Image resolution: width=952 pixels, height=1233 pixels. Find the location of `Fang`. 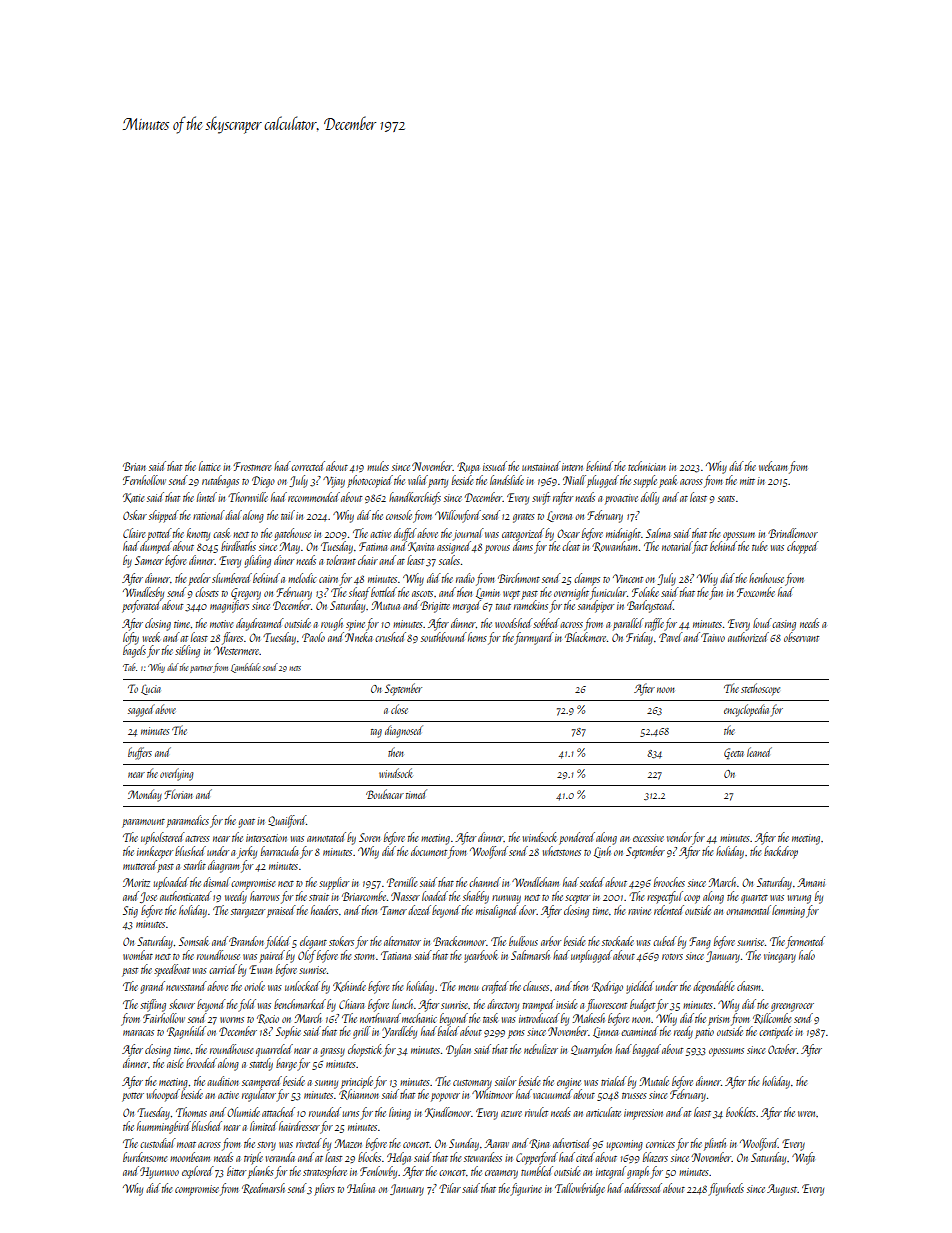

Fang is located at coordinates (700, 943).
